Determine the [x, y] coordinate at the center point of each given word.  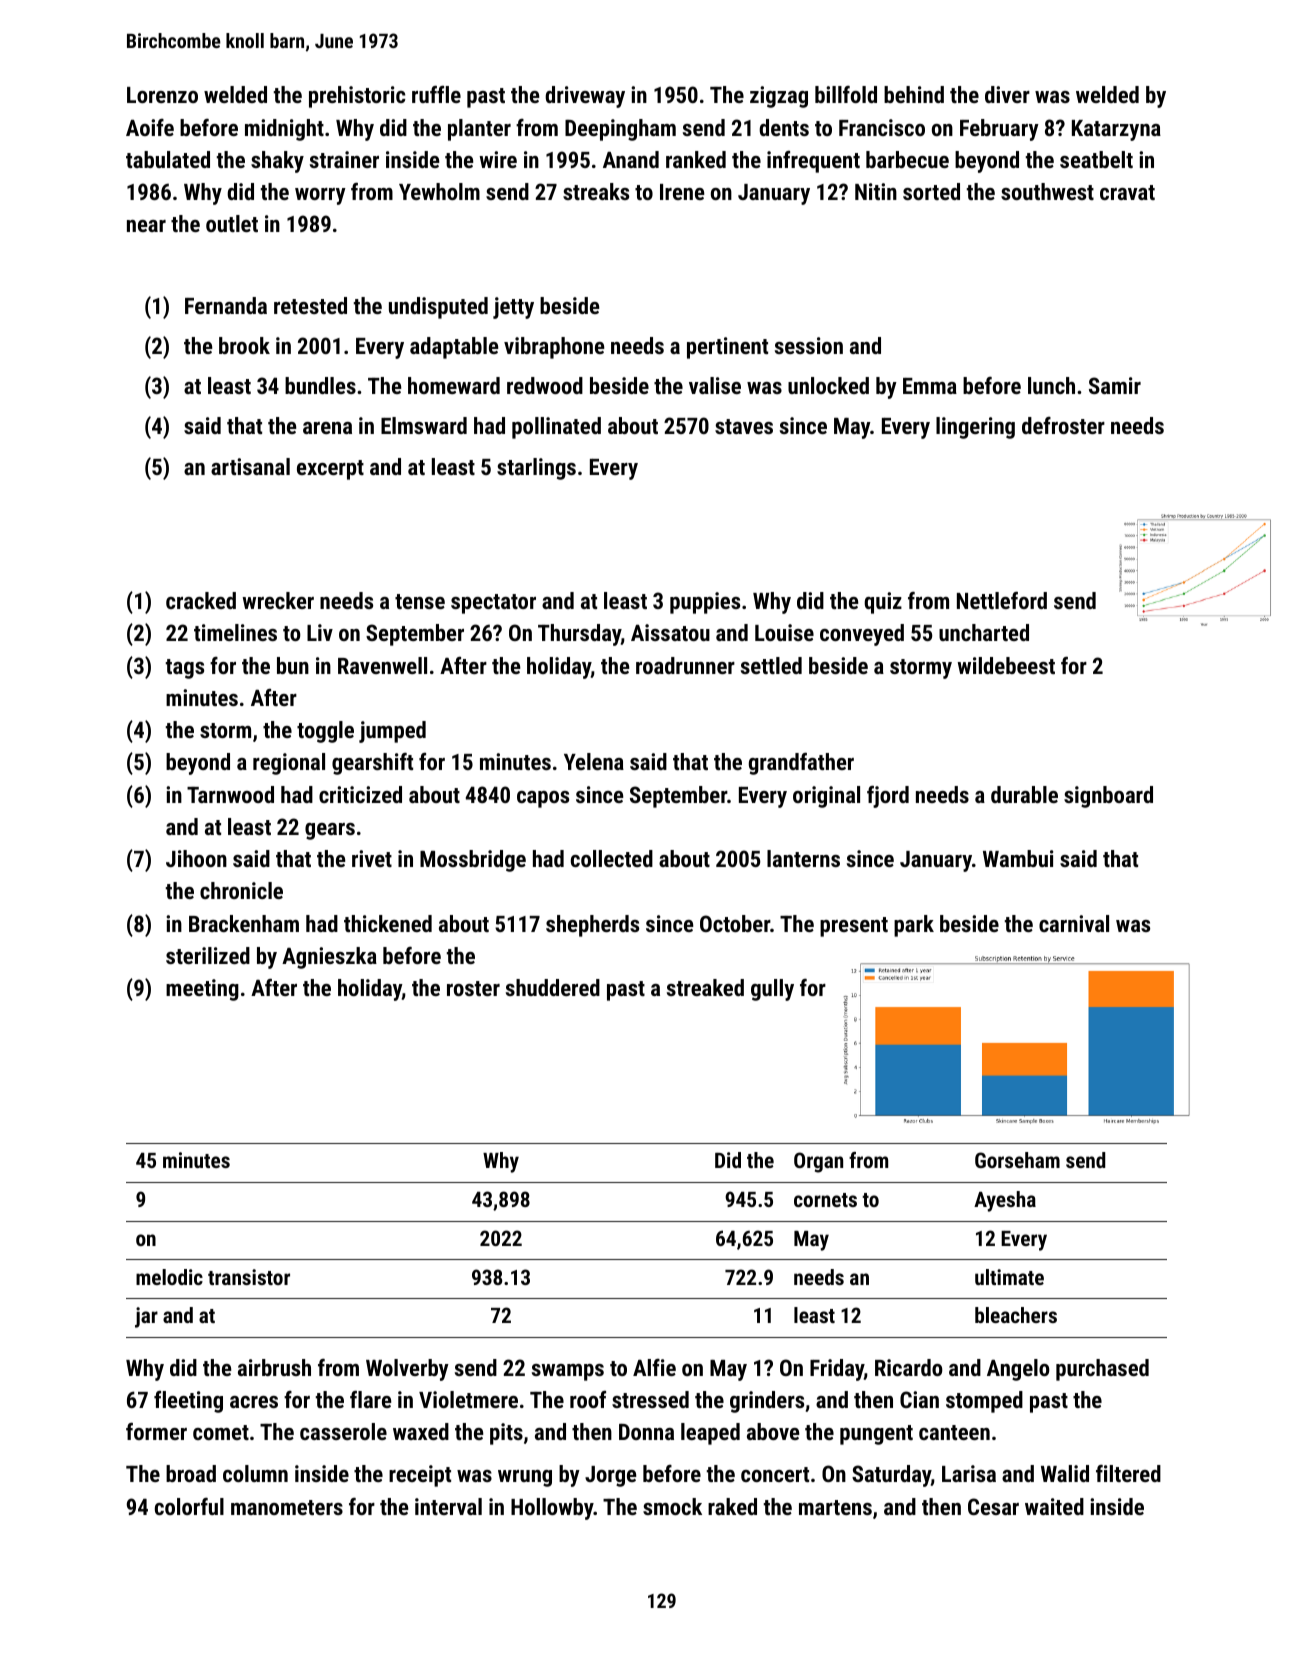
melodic [169, 1277]
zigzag [779, 97]
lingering [975, 428]
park [914, 926]
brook [244, 345]
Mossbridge [473, 861]
